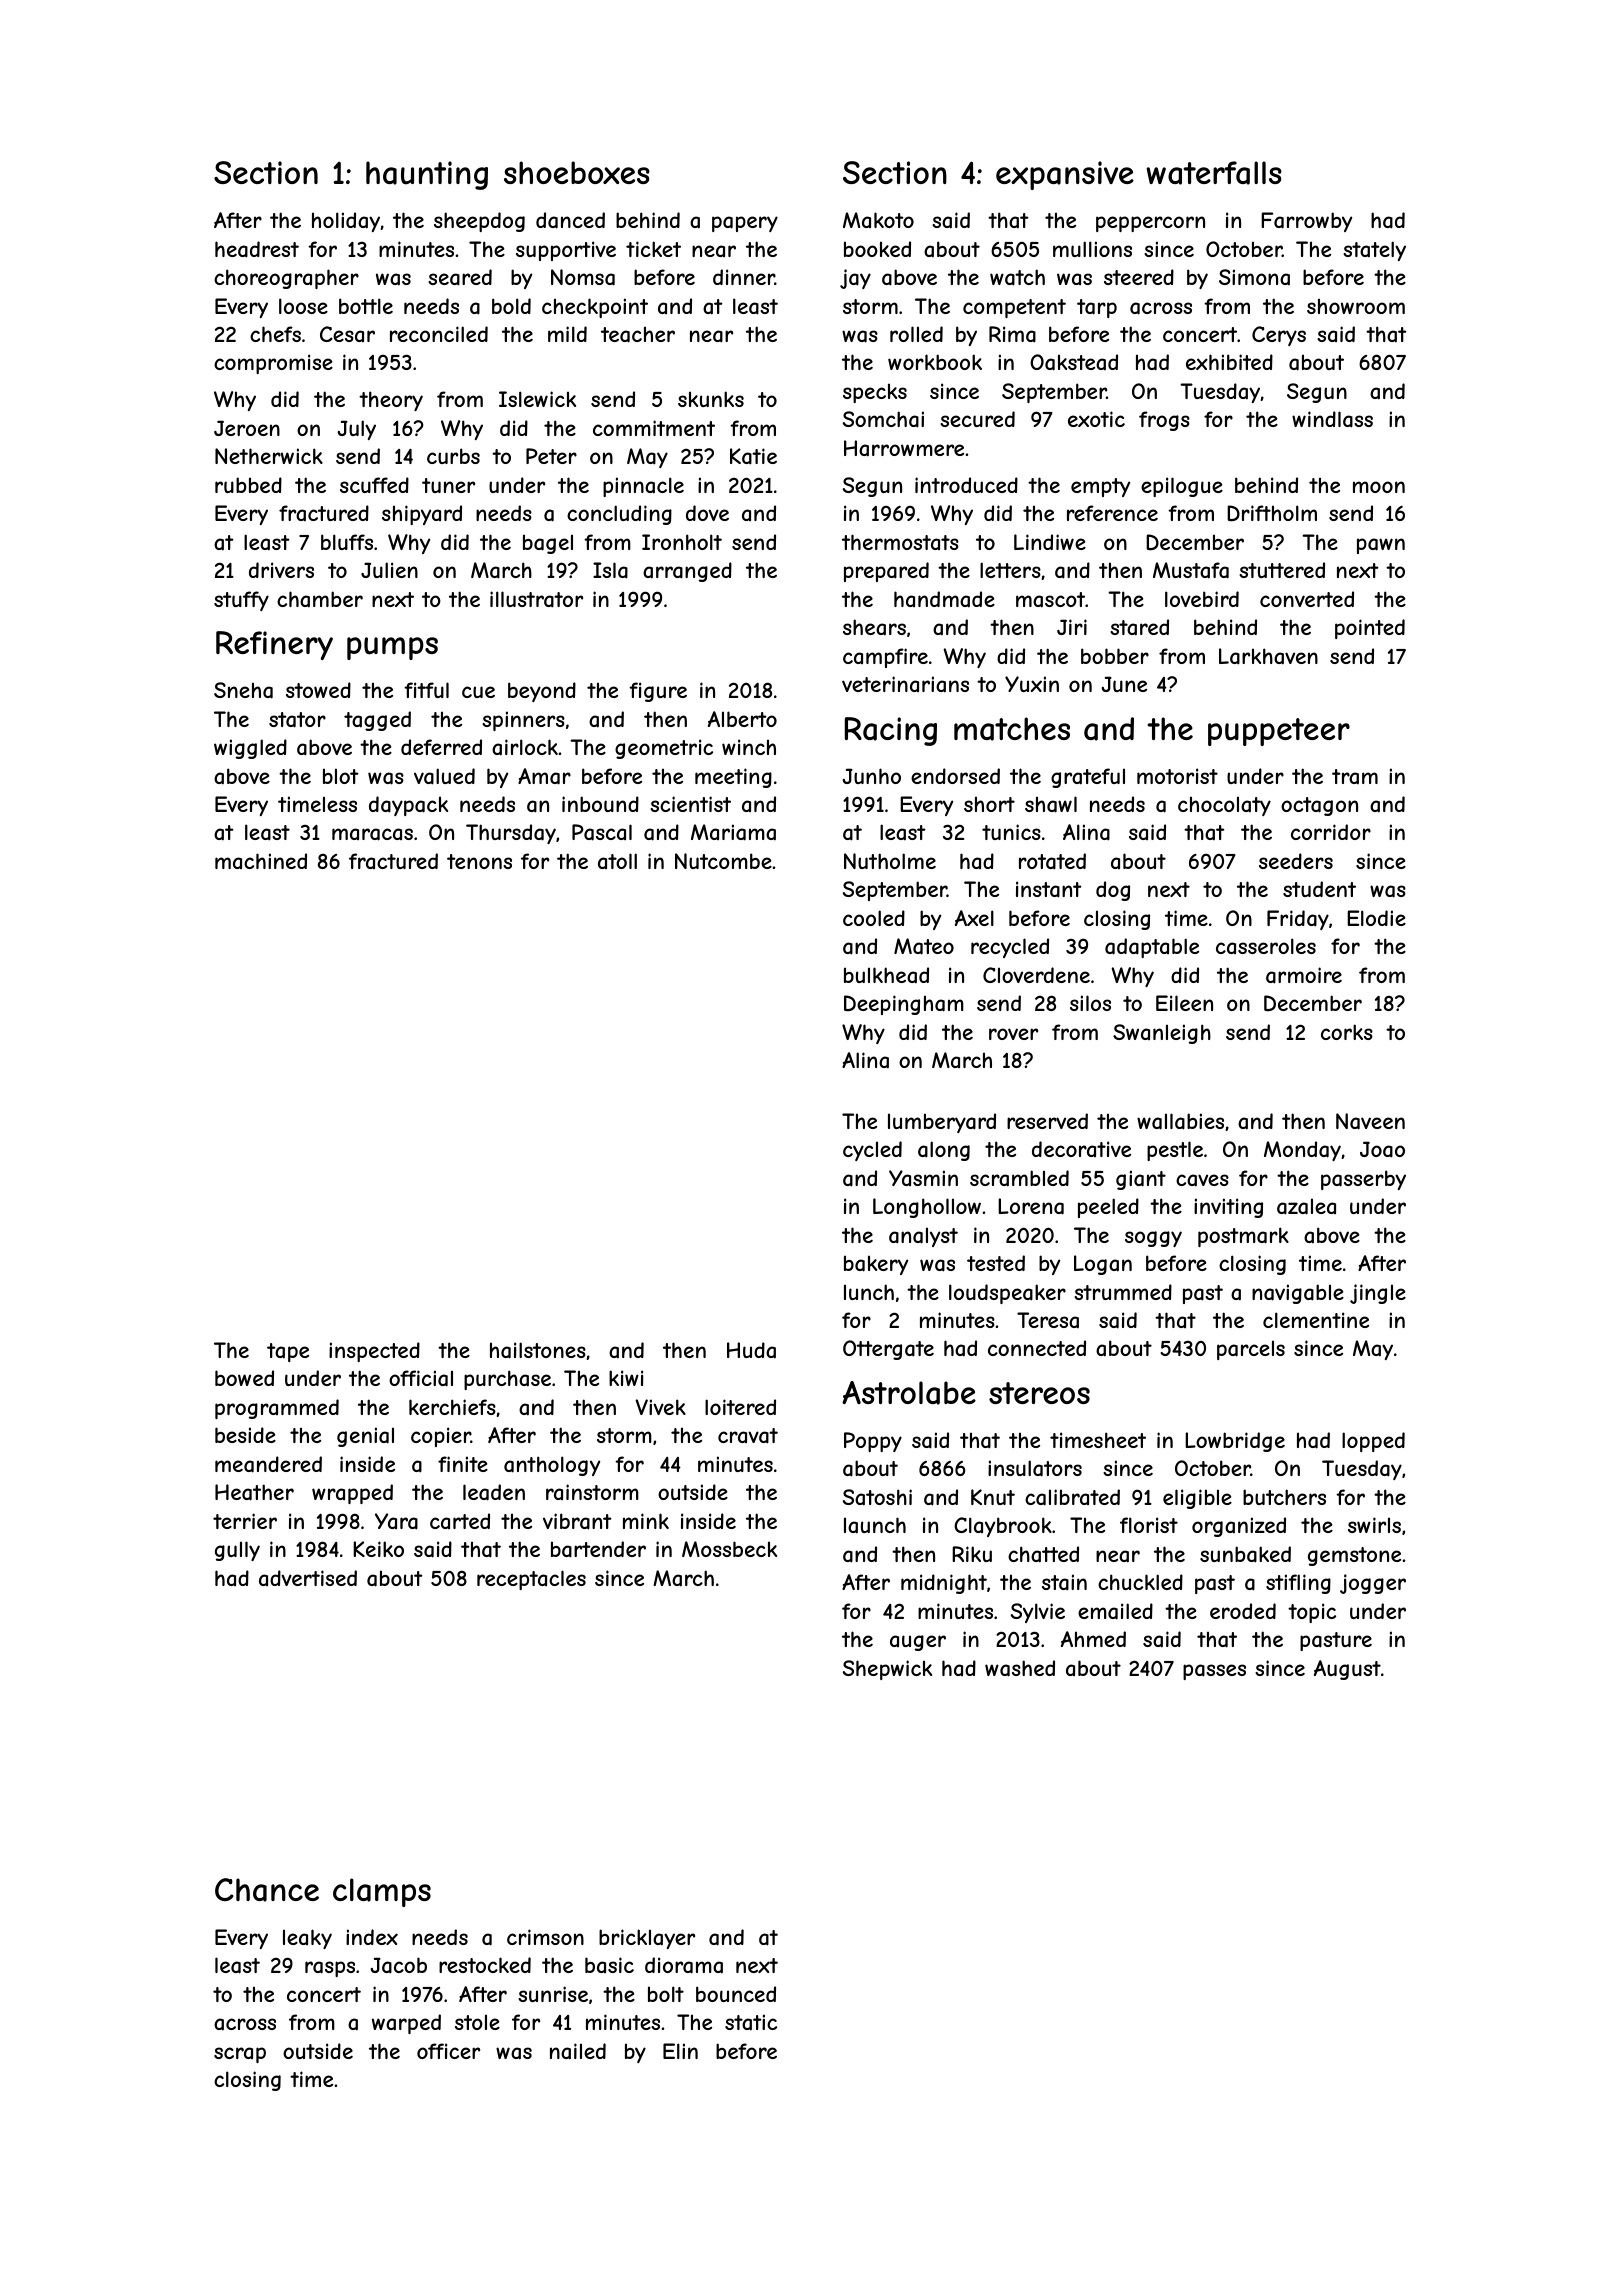 This document has height=2292, width=1620. Describe the element at coordinates (1376, 918) in the document. I see `Elodie` at that location.
